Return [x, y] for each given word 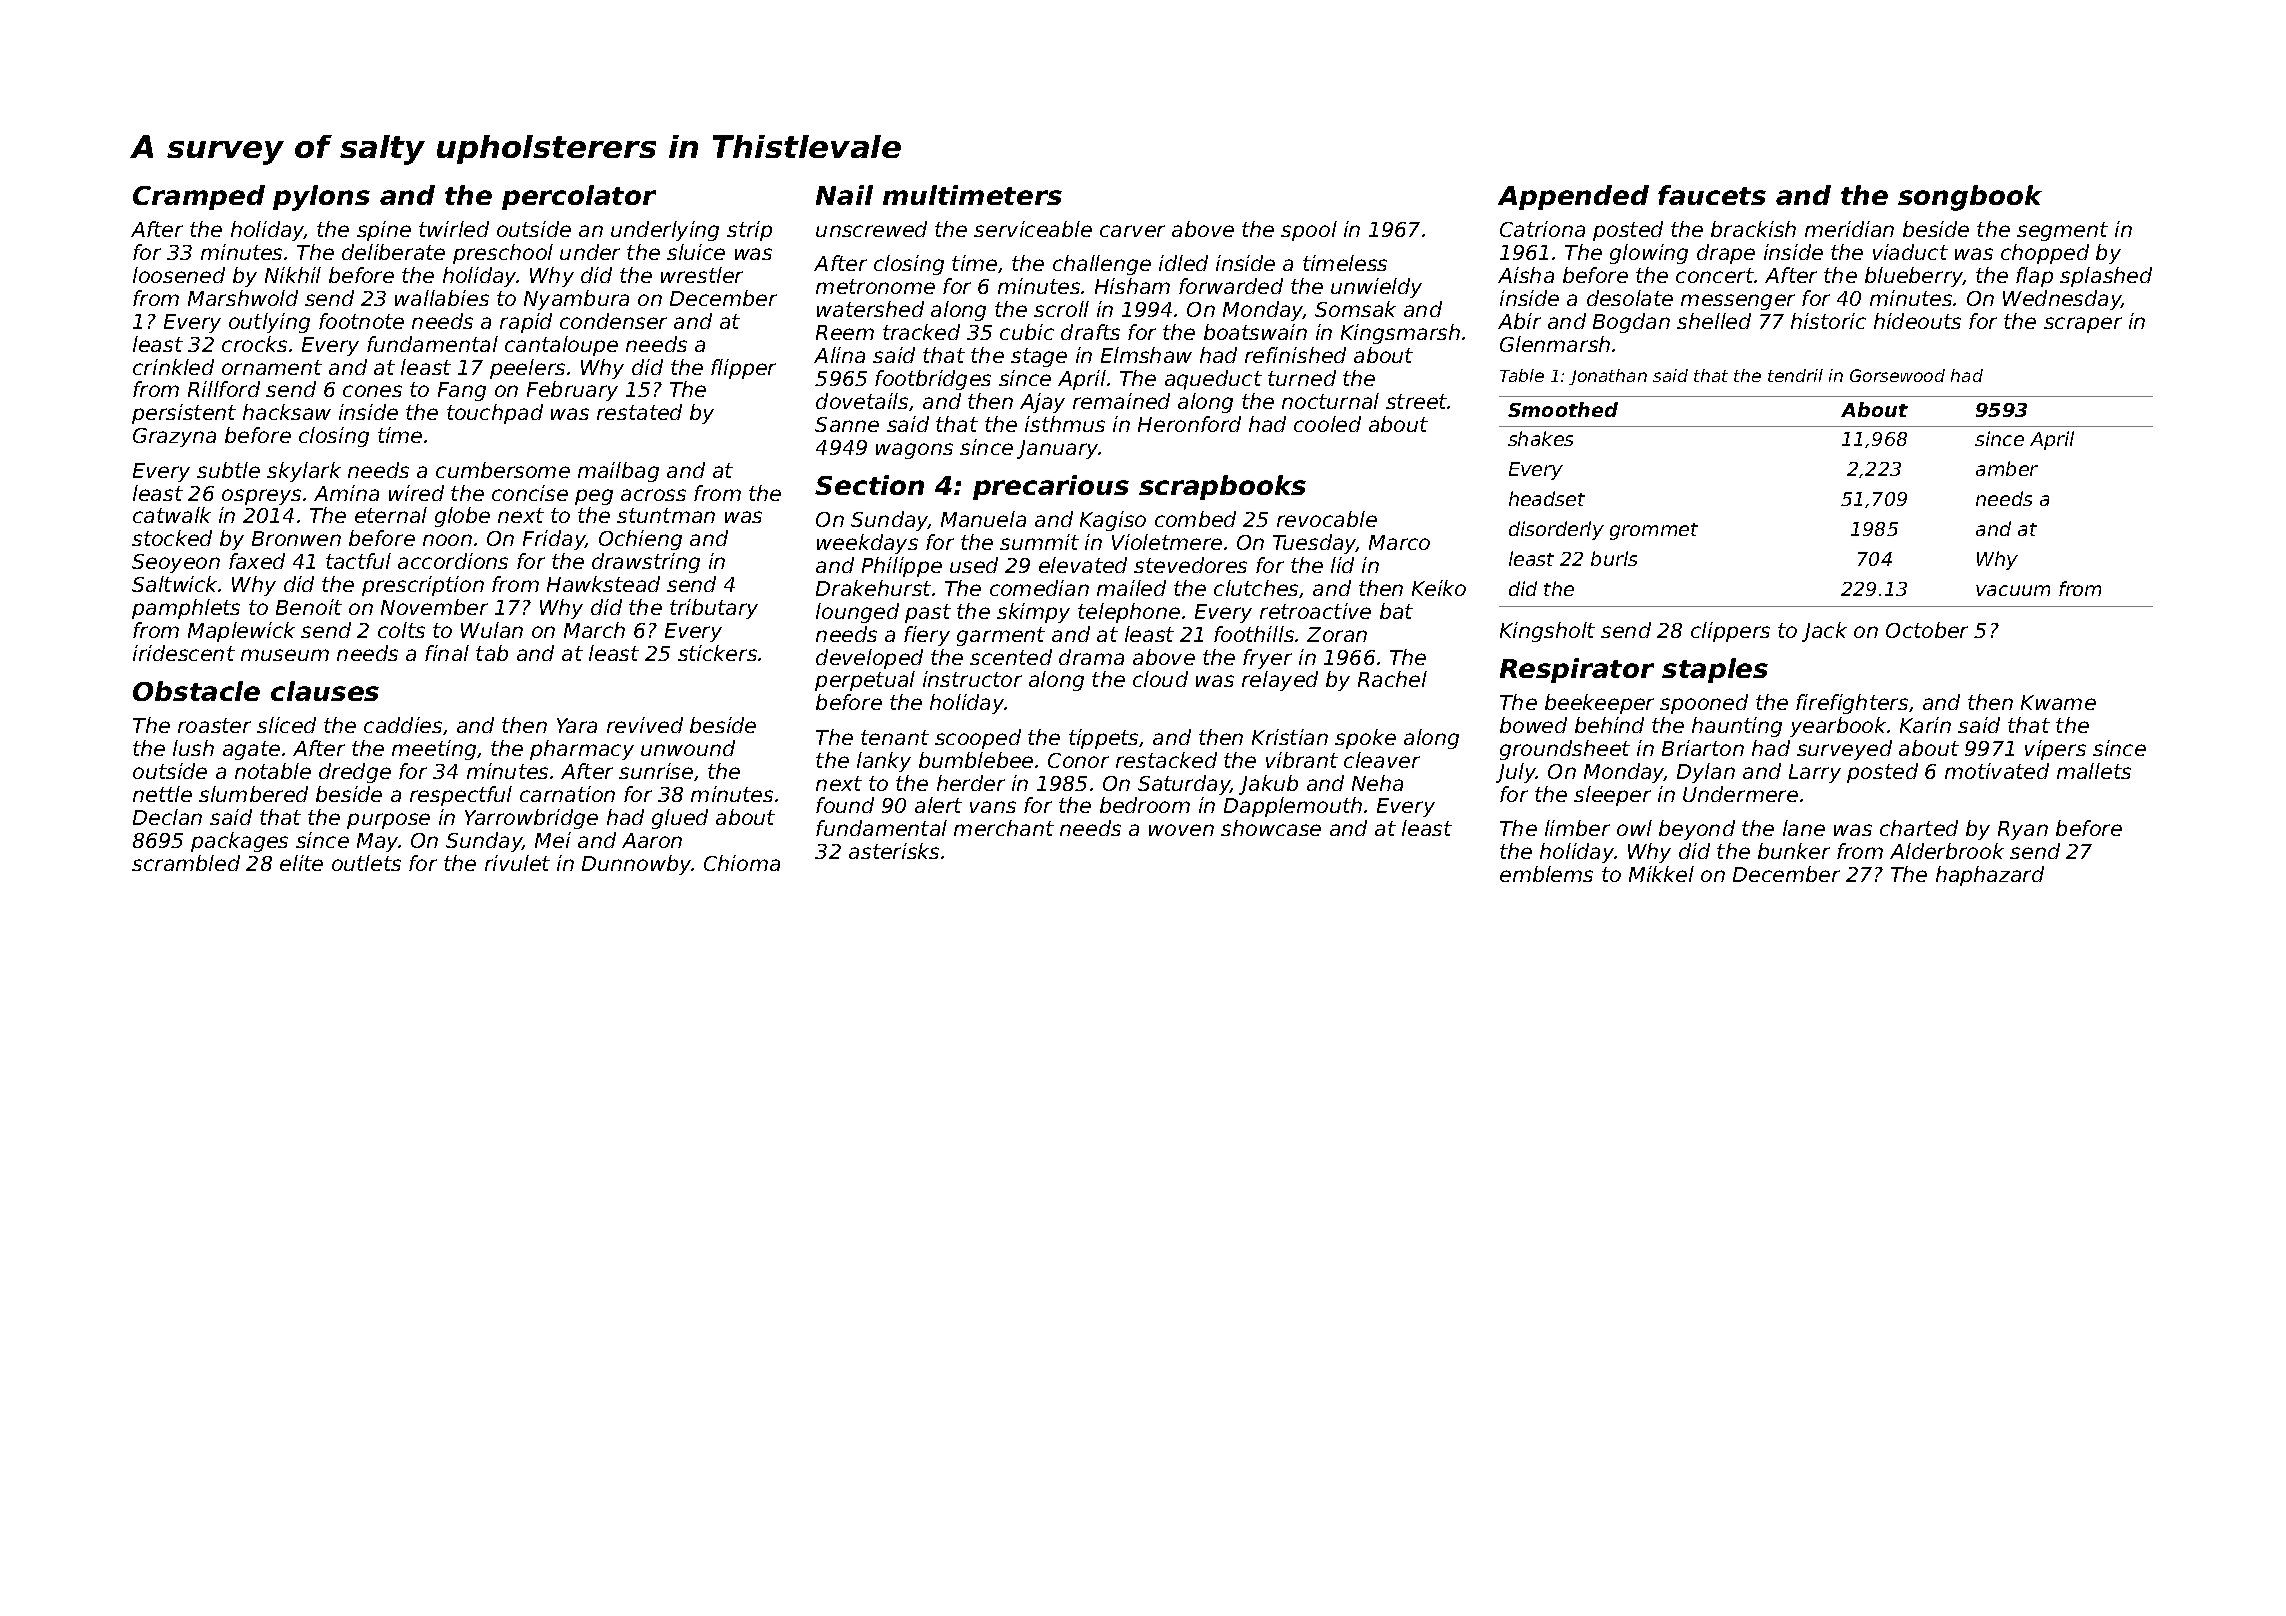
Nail [844, 195]
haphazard [1990, 876]
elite [301, 863]
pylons [321, 198]
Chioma [742, 863]
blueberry [1914, 277]
